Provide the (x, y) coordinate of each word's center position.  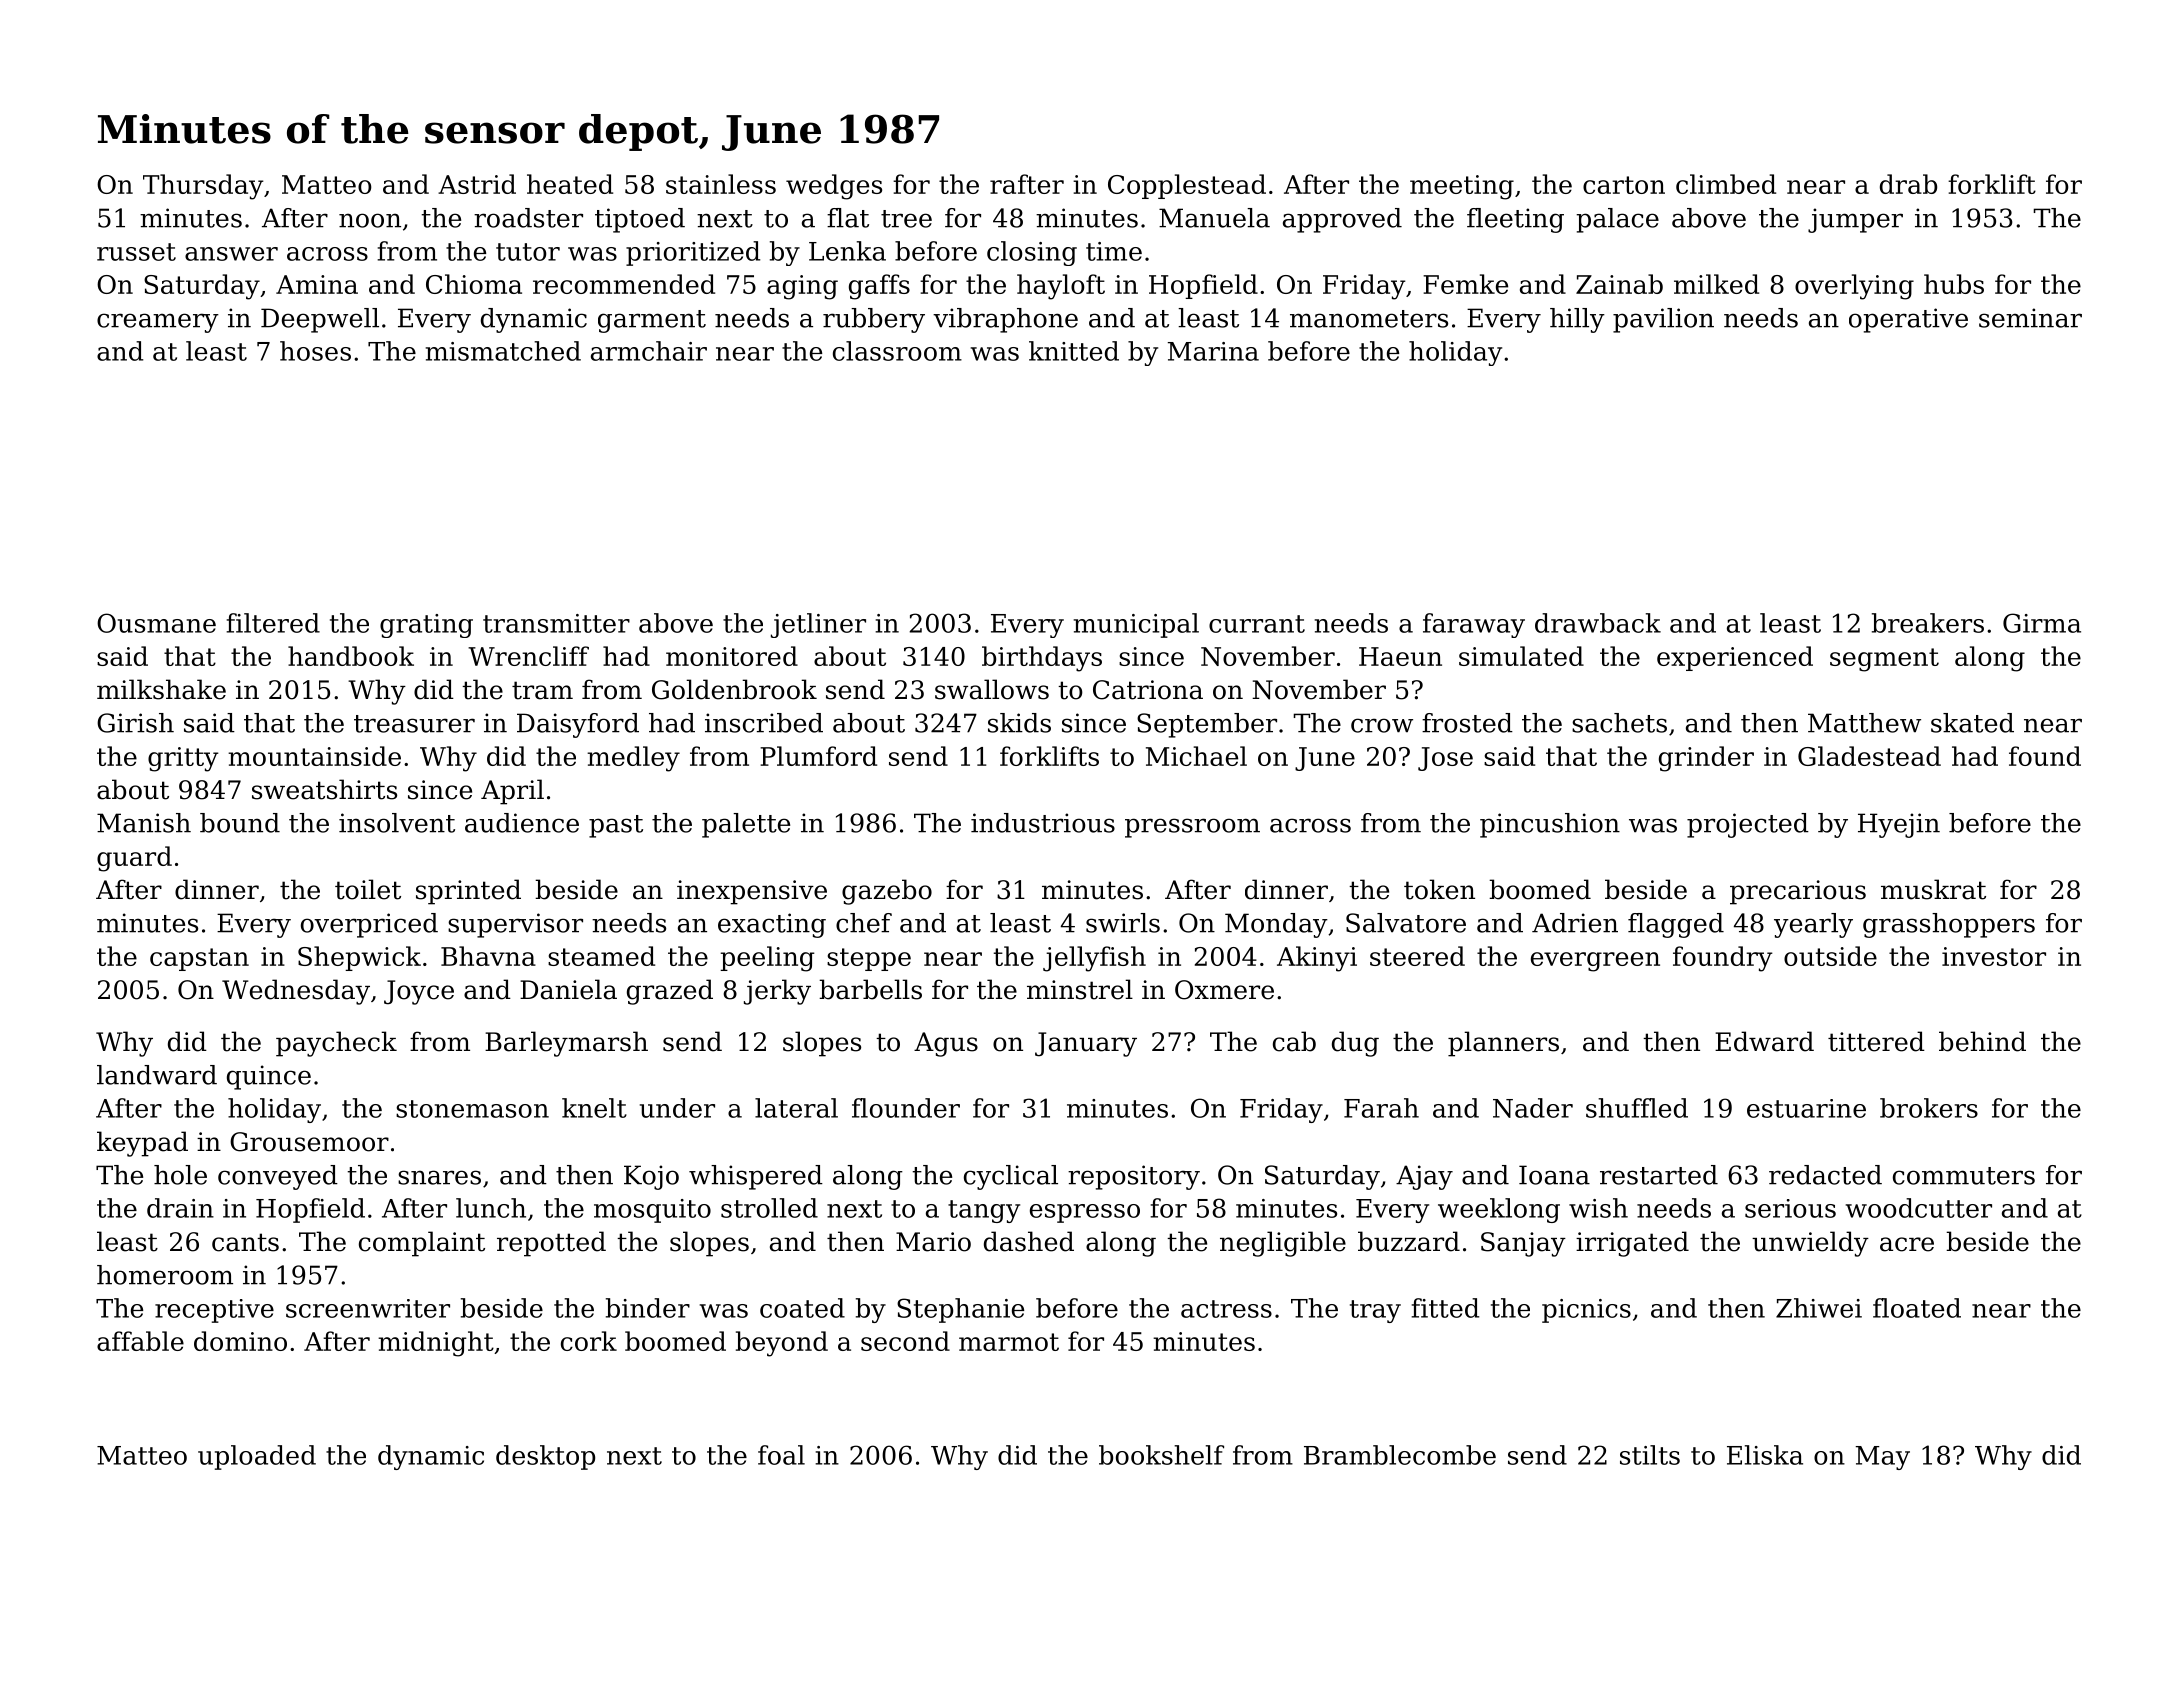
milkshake (161, 689)
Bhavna (488, 956)
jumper (1855, 220)
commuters (1964, 1176)
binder (648, 1308)
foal (781, 1455)
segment (1884, 660)
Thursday (203, 187)
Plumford (818, 756)
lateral (796, 1108)
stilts (1650, 1455)
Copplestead (1187, 186)
